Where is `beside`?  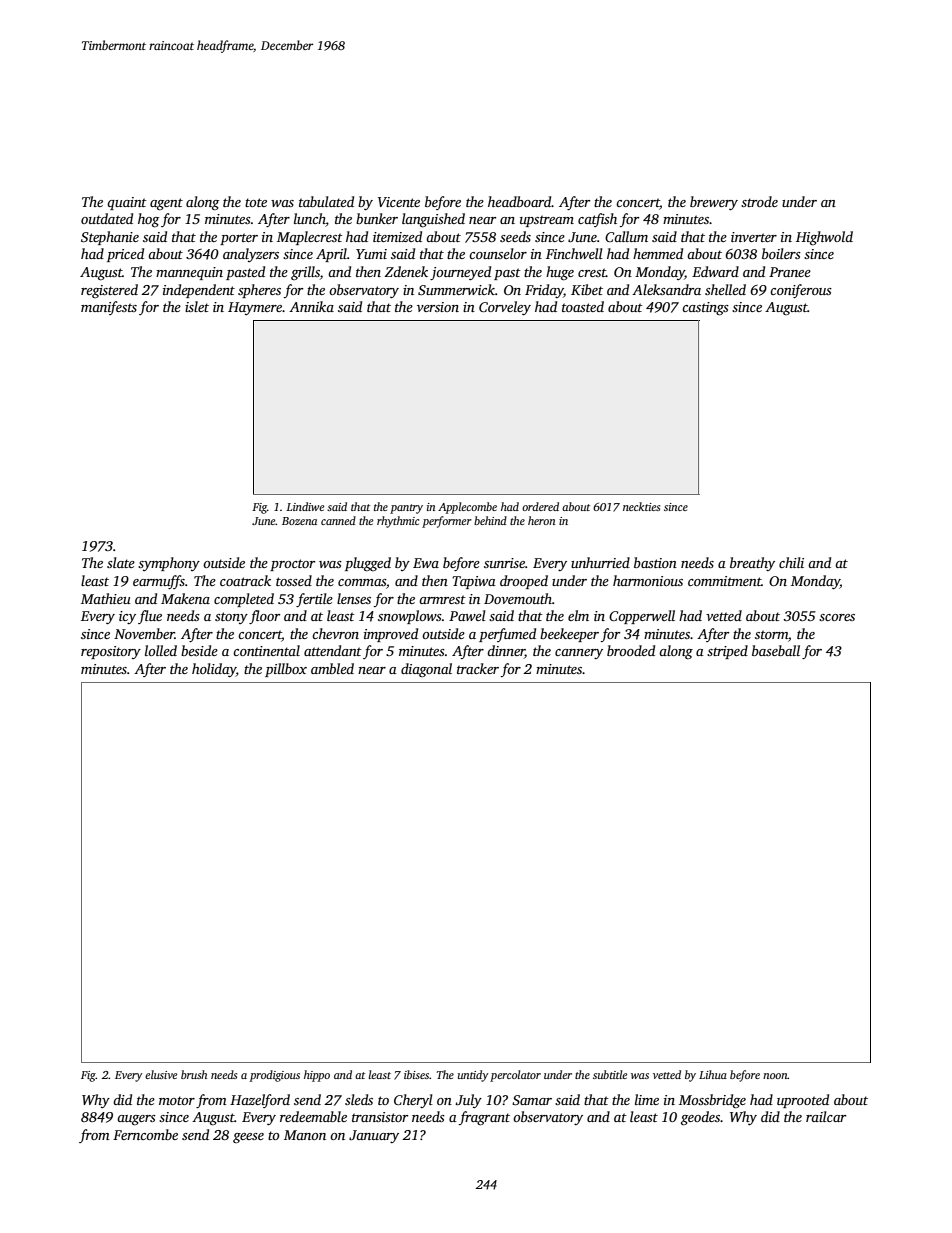 beside is located at coordinates (199, 650).
